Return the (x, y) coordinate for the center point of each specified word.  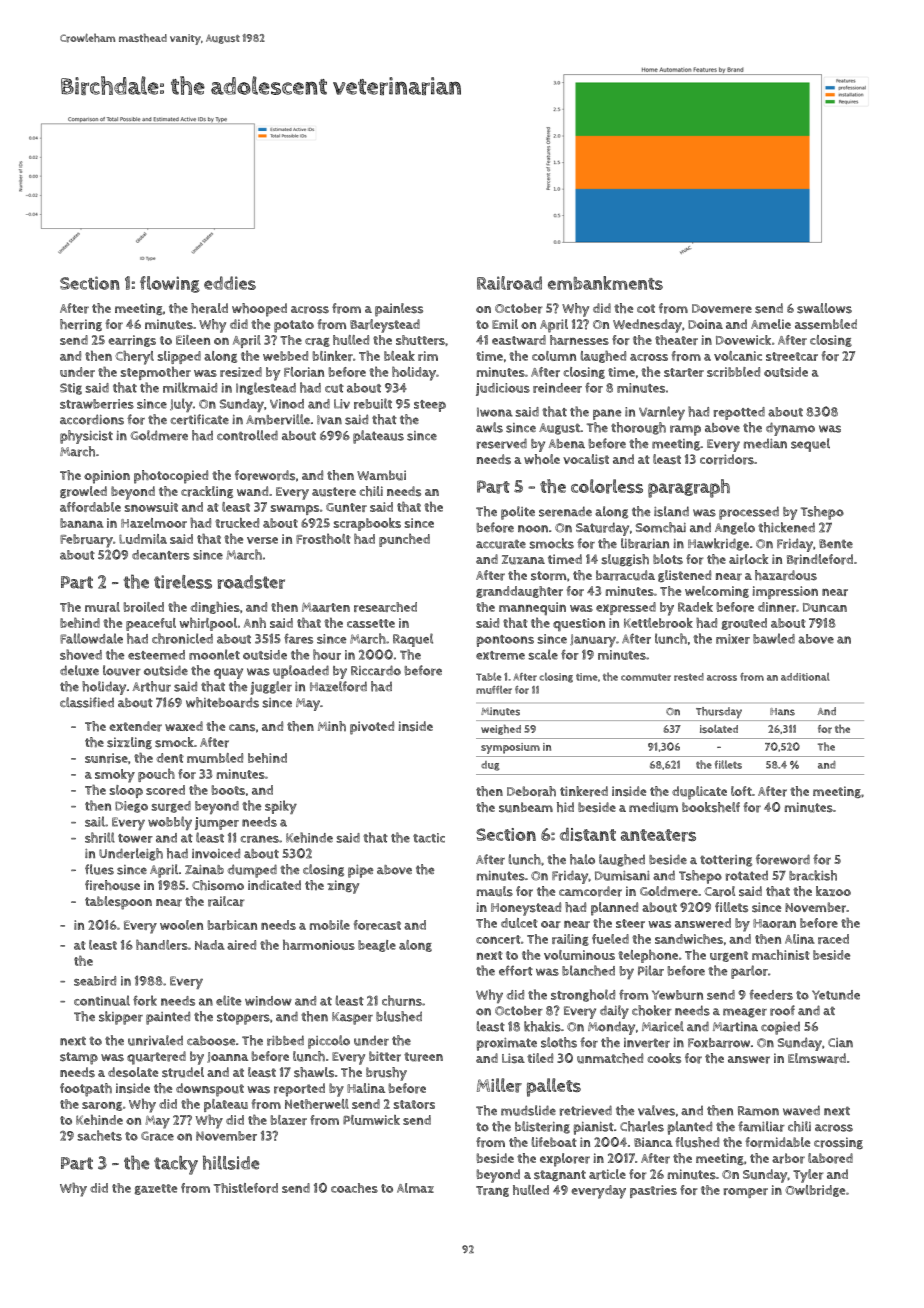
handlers (162, 944)
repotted (739, 413)
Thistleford (246, 1188)
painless (399, 310)
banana (82, 523)
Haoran (774, 923)
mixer (733, 639)
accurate (501, 544)
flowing (170, 284)
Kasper (352, 1018)
